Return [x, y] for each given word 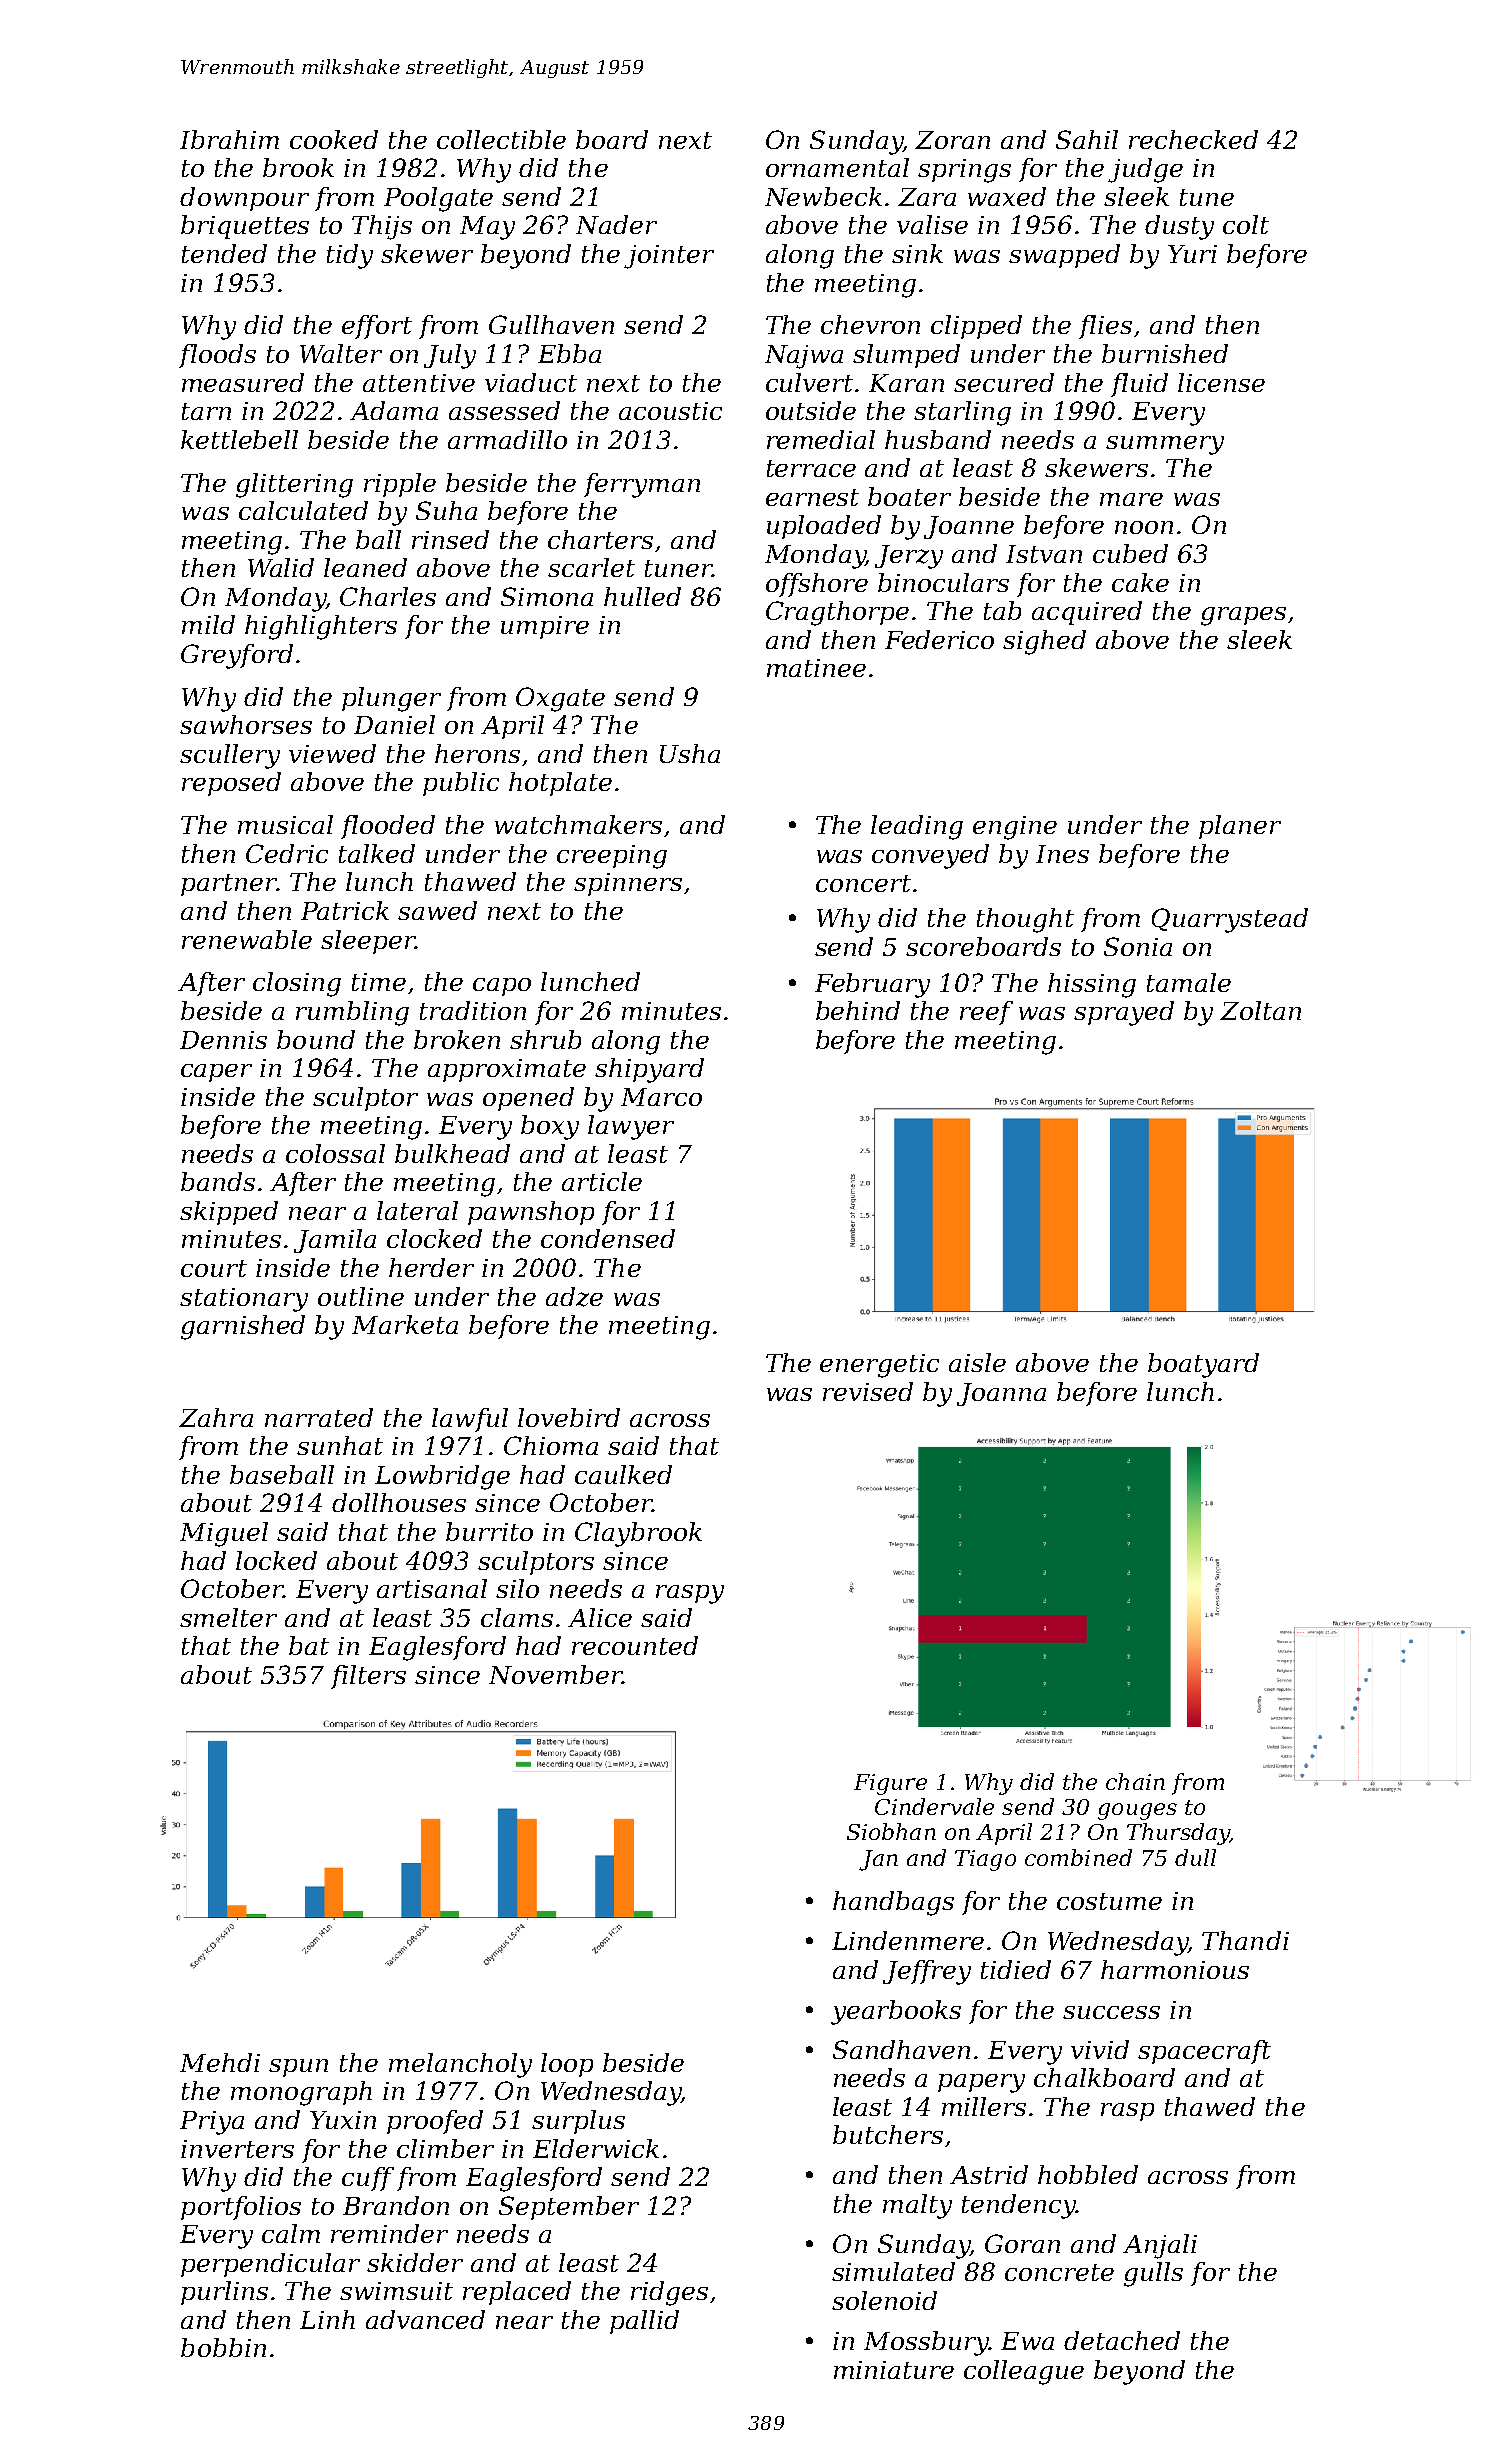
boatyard [1203, 1365]
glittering [294, 485]
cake [1140, 582]
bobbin [223, 2347]
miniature [894, 2370]
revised [868, 1391]
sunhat [340, 1445]
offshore [817, 585]
